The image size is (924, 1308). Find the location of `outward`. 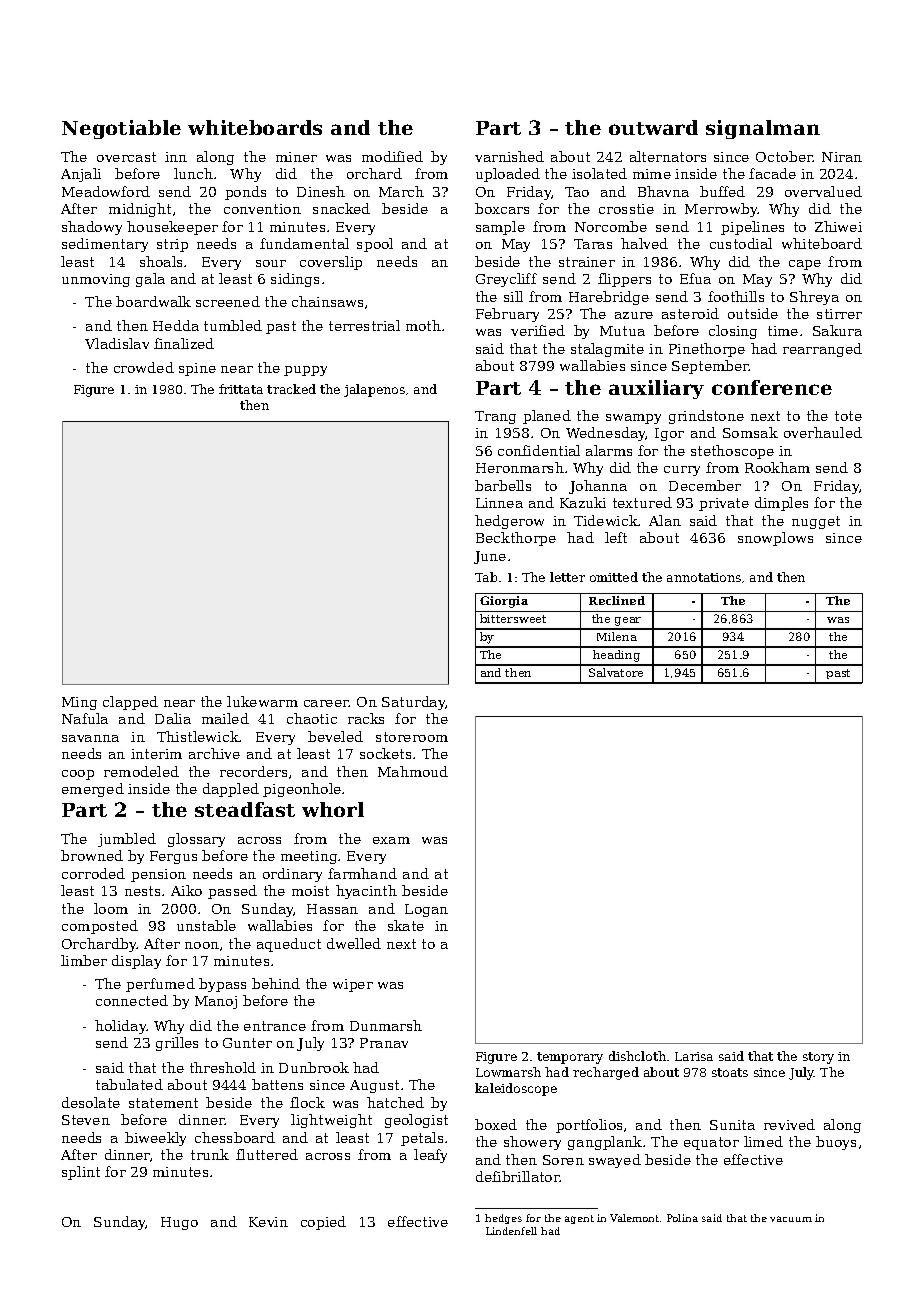

outward is located at coordinates (653, 127).
